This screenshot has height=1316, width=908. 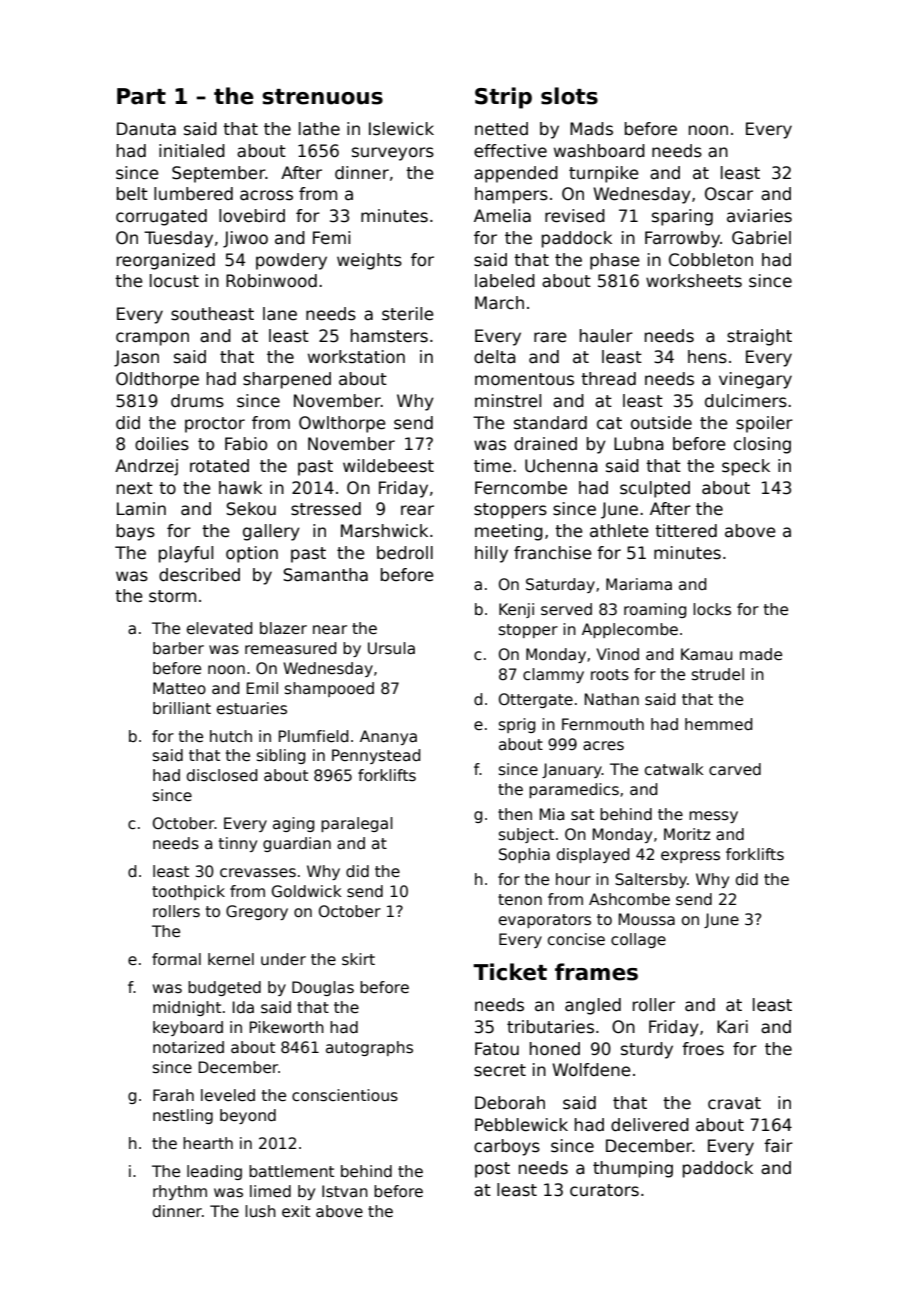 What do you see at coordinates (604, 1190) in the screenshot?
I see `curators` at bounding box center [604, 1190].
